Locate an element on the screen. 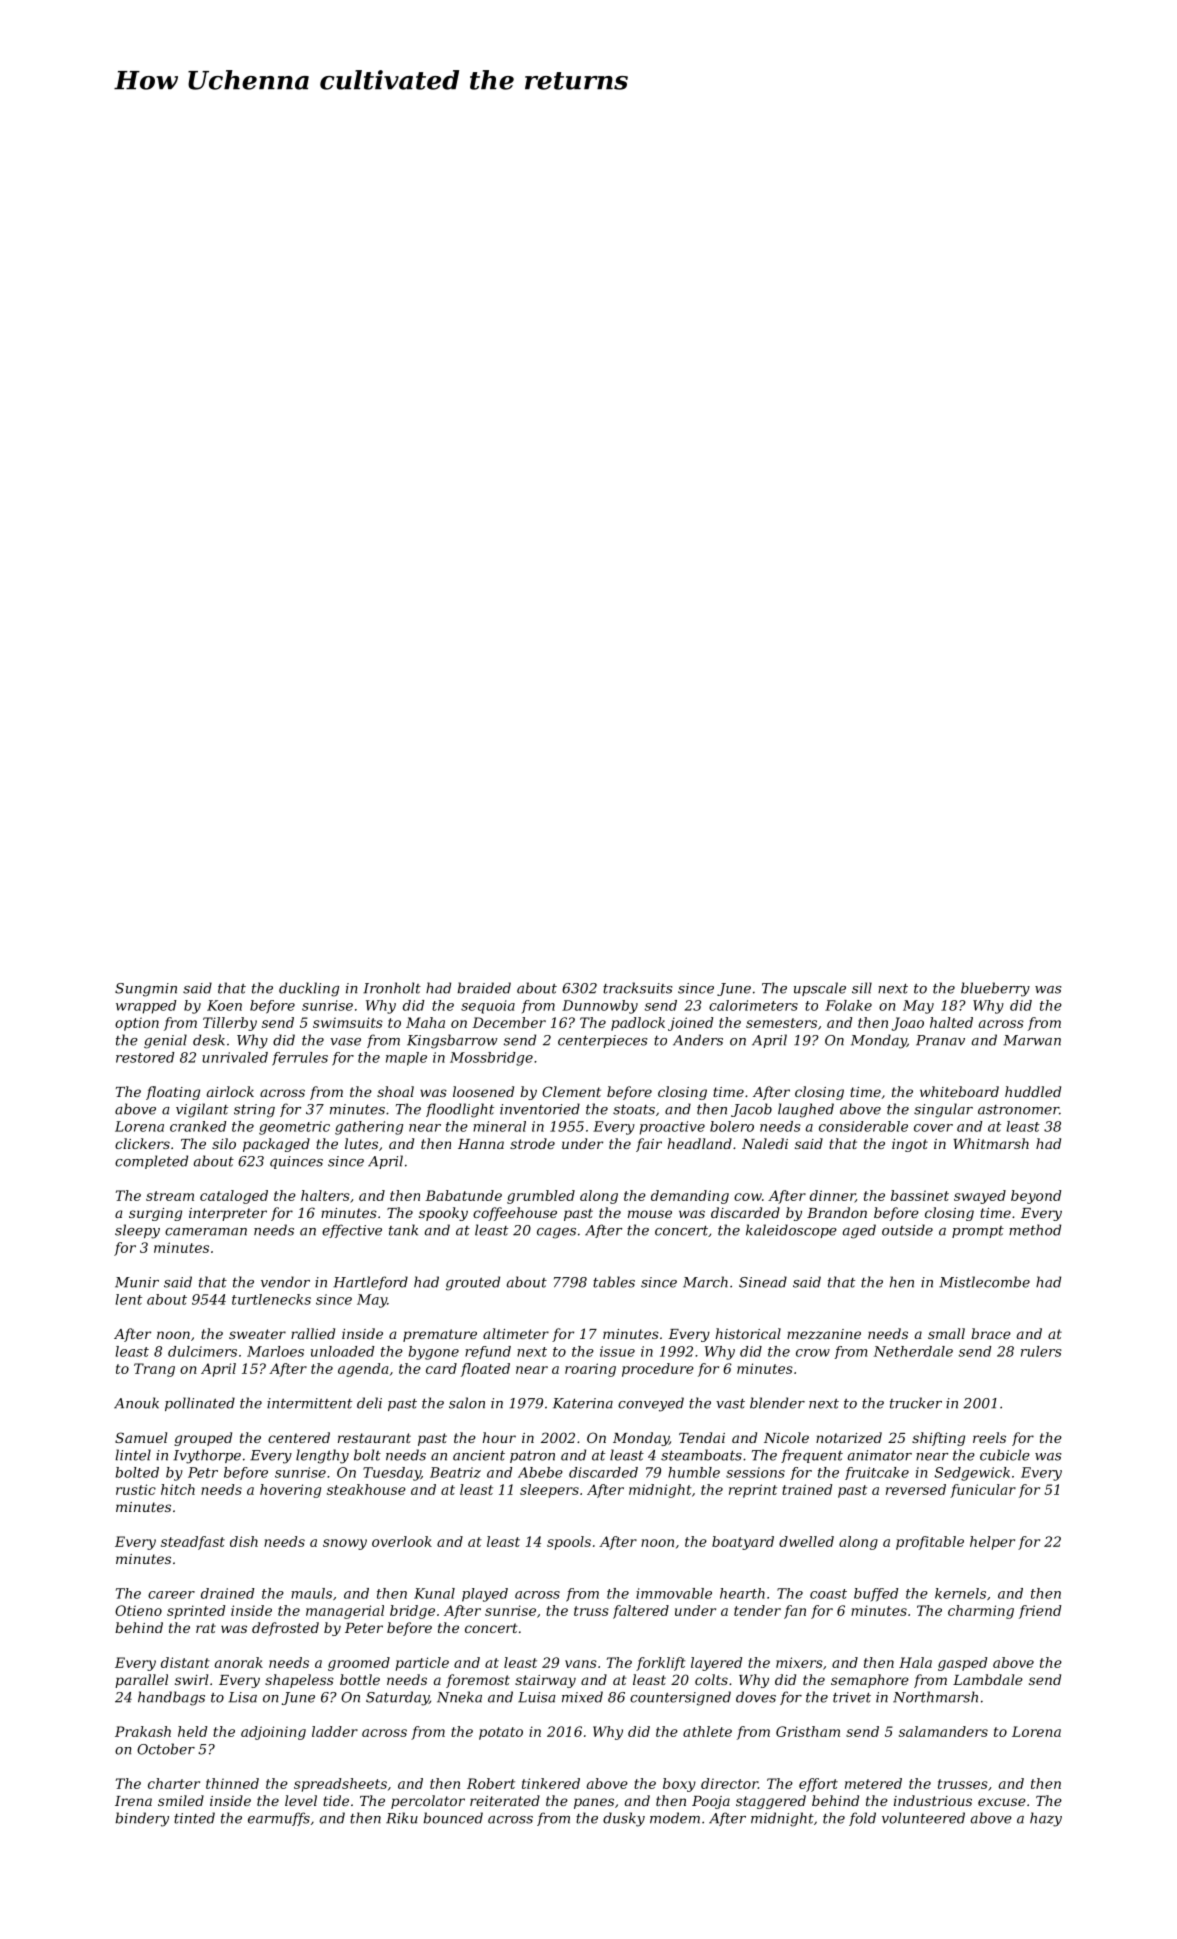 The width and height of the screenshot is (1177, 1939). Otieno is located at coordinates (138, 1610).
